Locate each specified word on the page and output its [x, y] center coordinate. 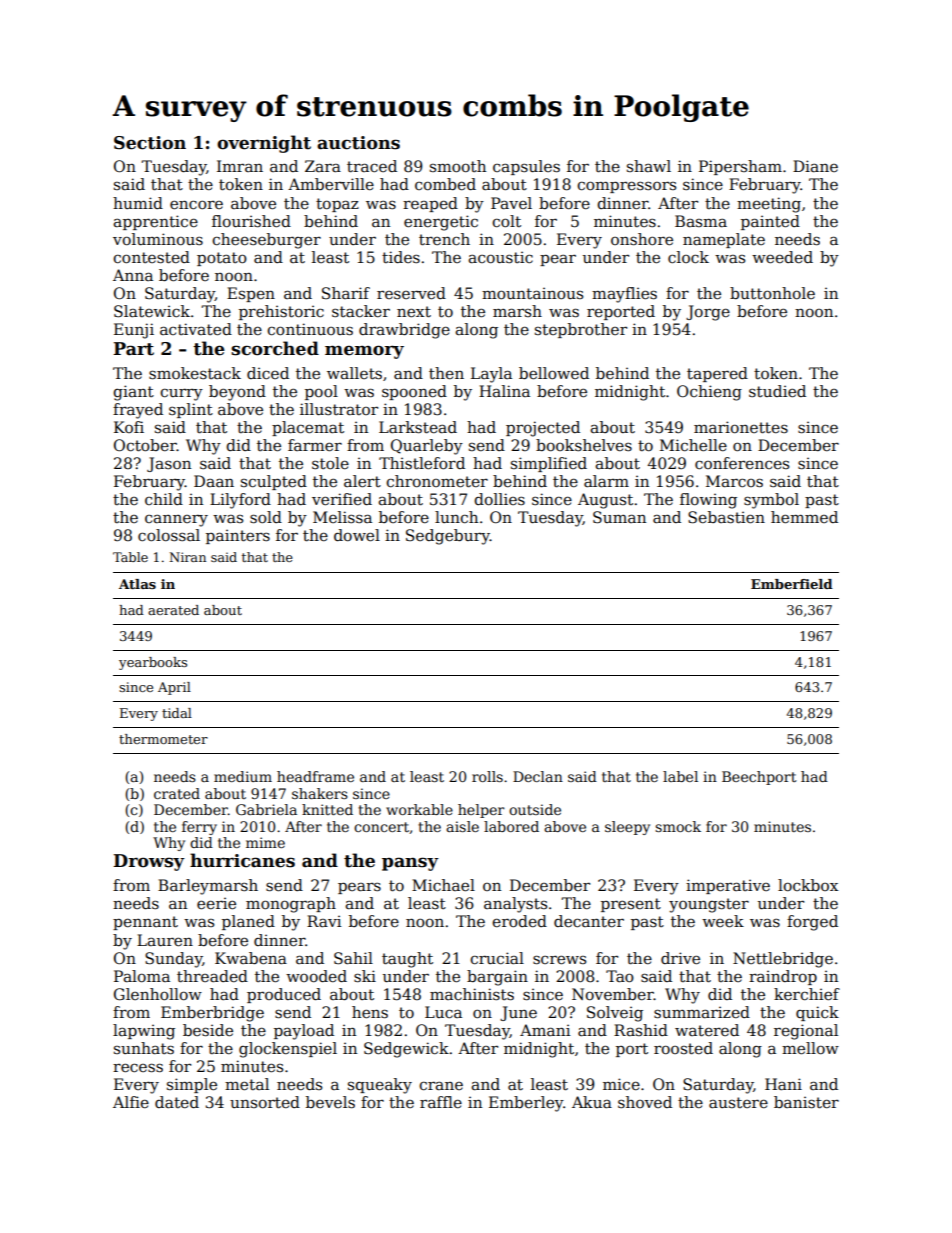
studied [777, 391]
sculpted [274, 482]
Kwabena [251, 958]
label [680, 776]
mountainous [532, 293]
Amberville [331, 184]
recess [138, 1068]
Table [130, 557]
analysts [515, 905]
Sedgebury [448, 537]
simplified [549, 464]
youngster [709, 905]
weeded [782, 257]
